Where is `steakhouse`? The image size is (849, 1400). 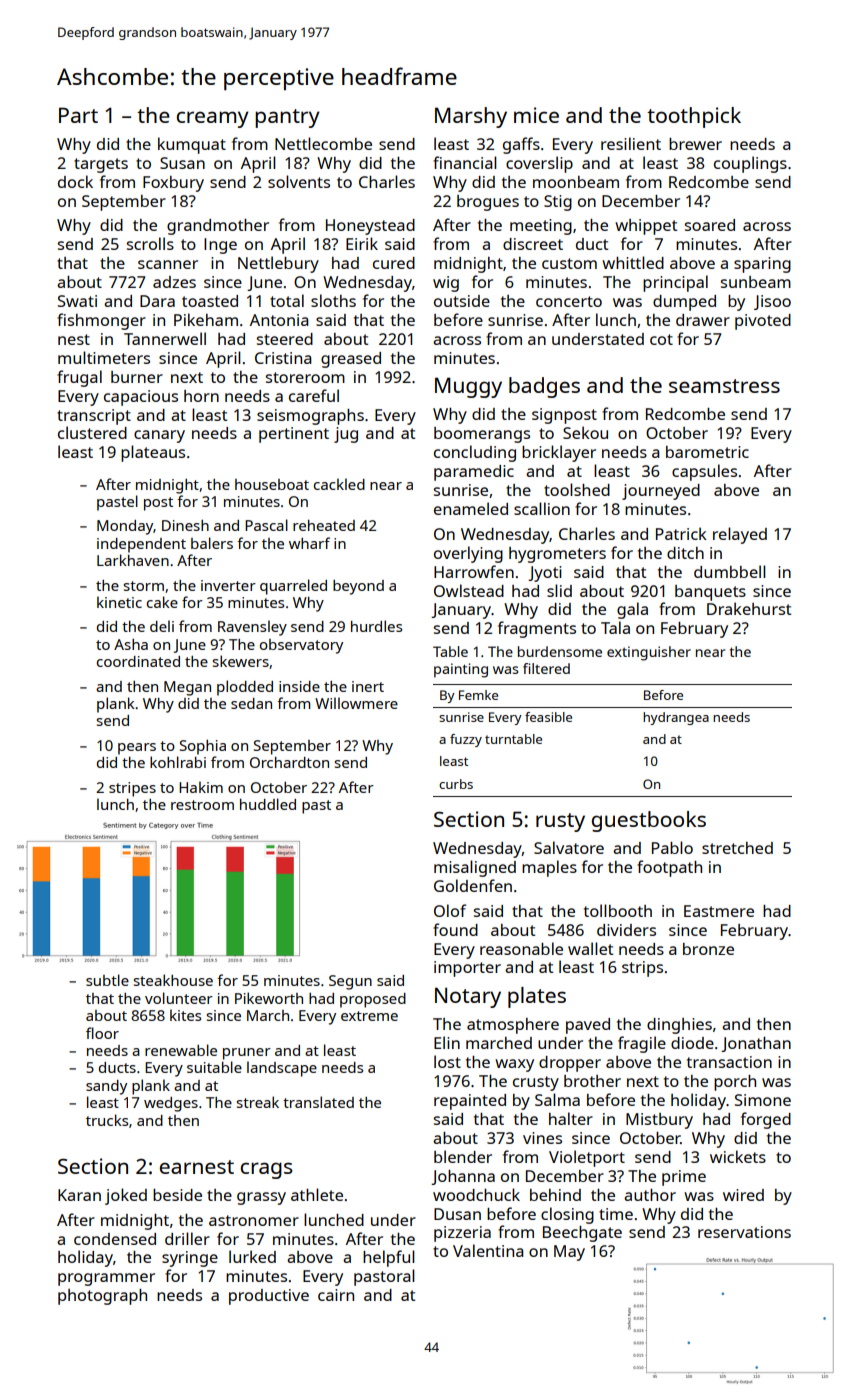 steakhouse is located at coordinates (173, 980).
